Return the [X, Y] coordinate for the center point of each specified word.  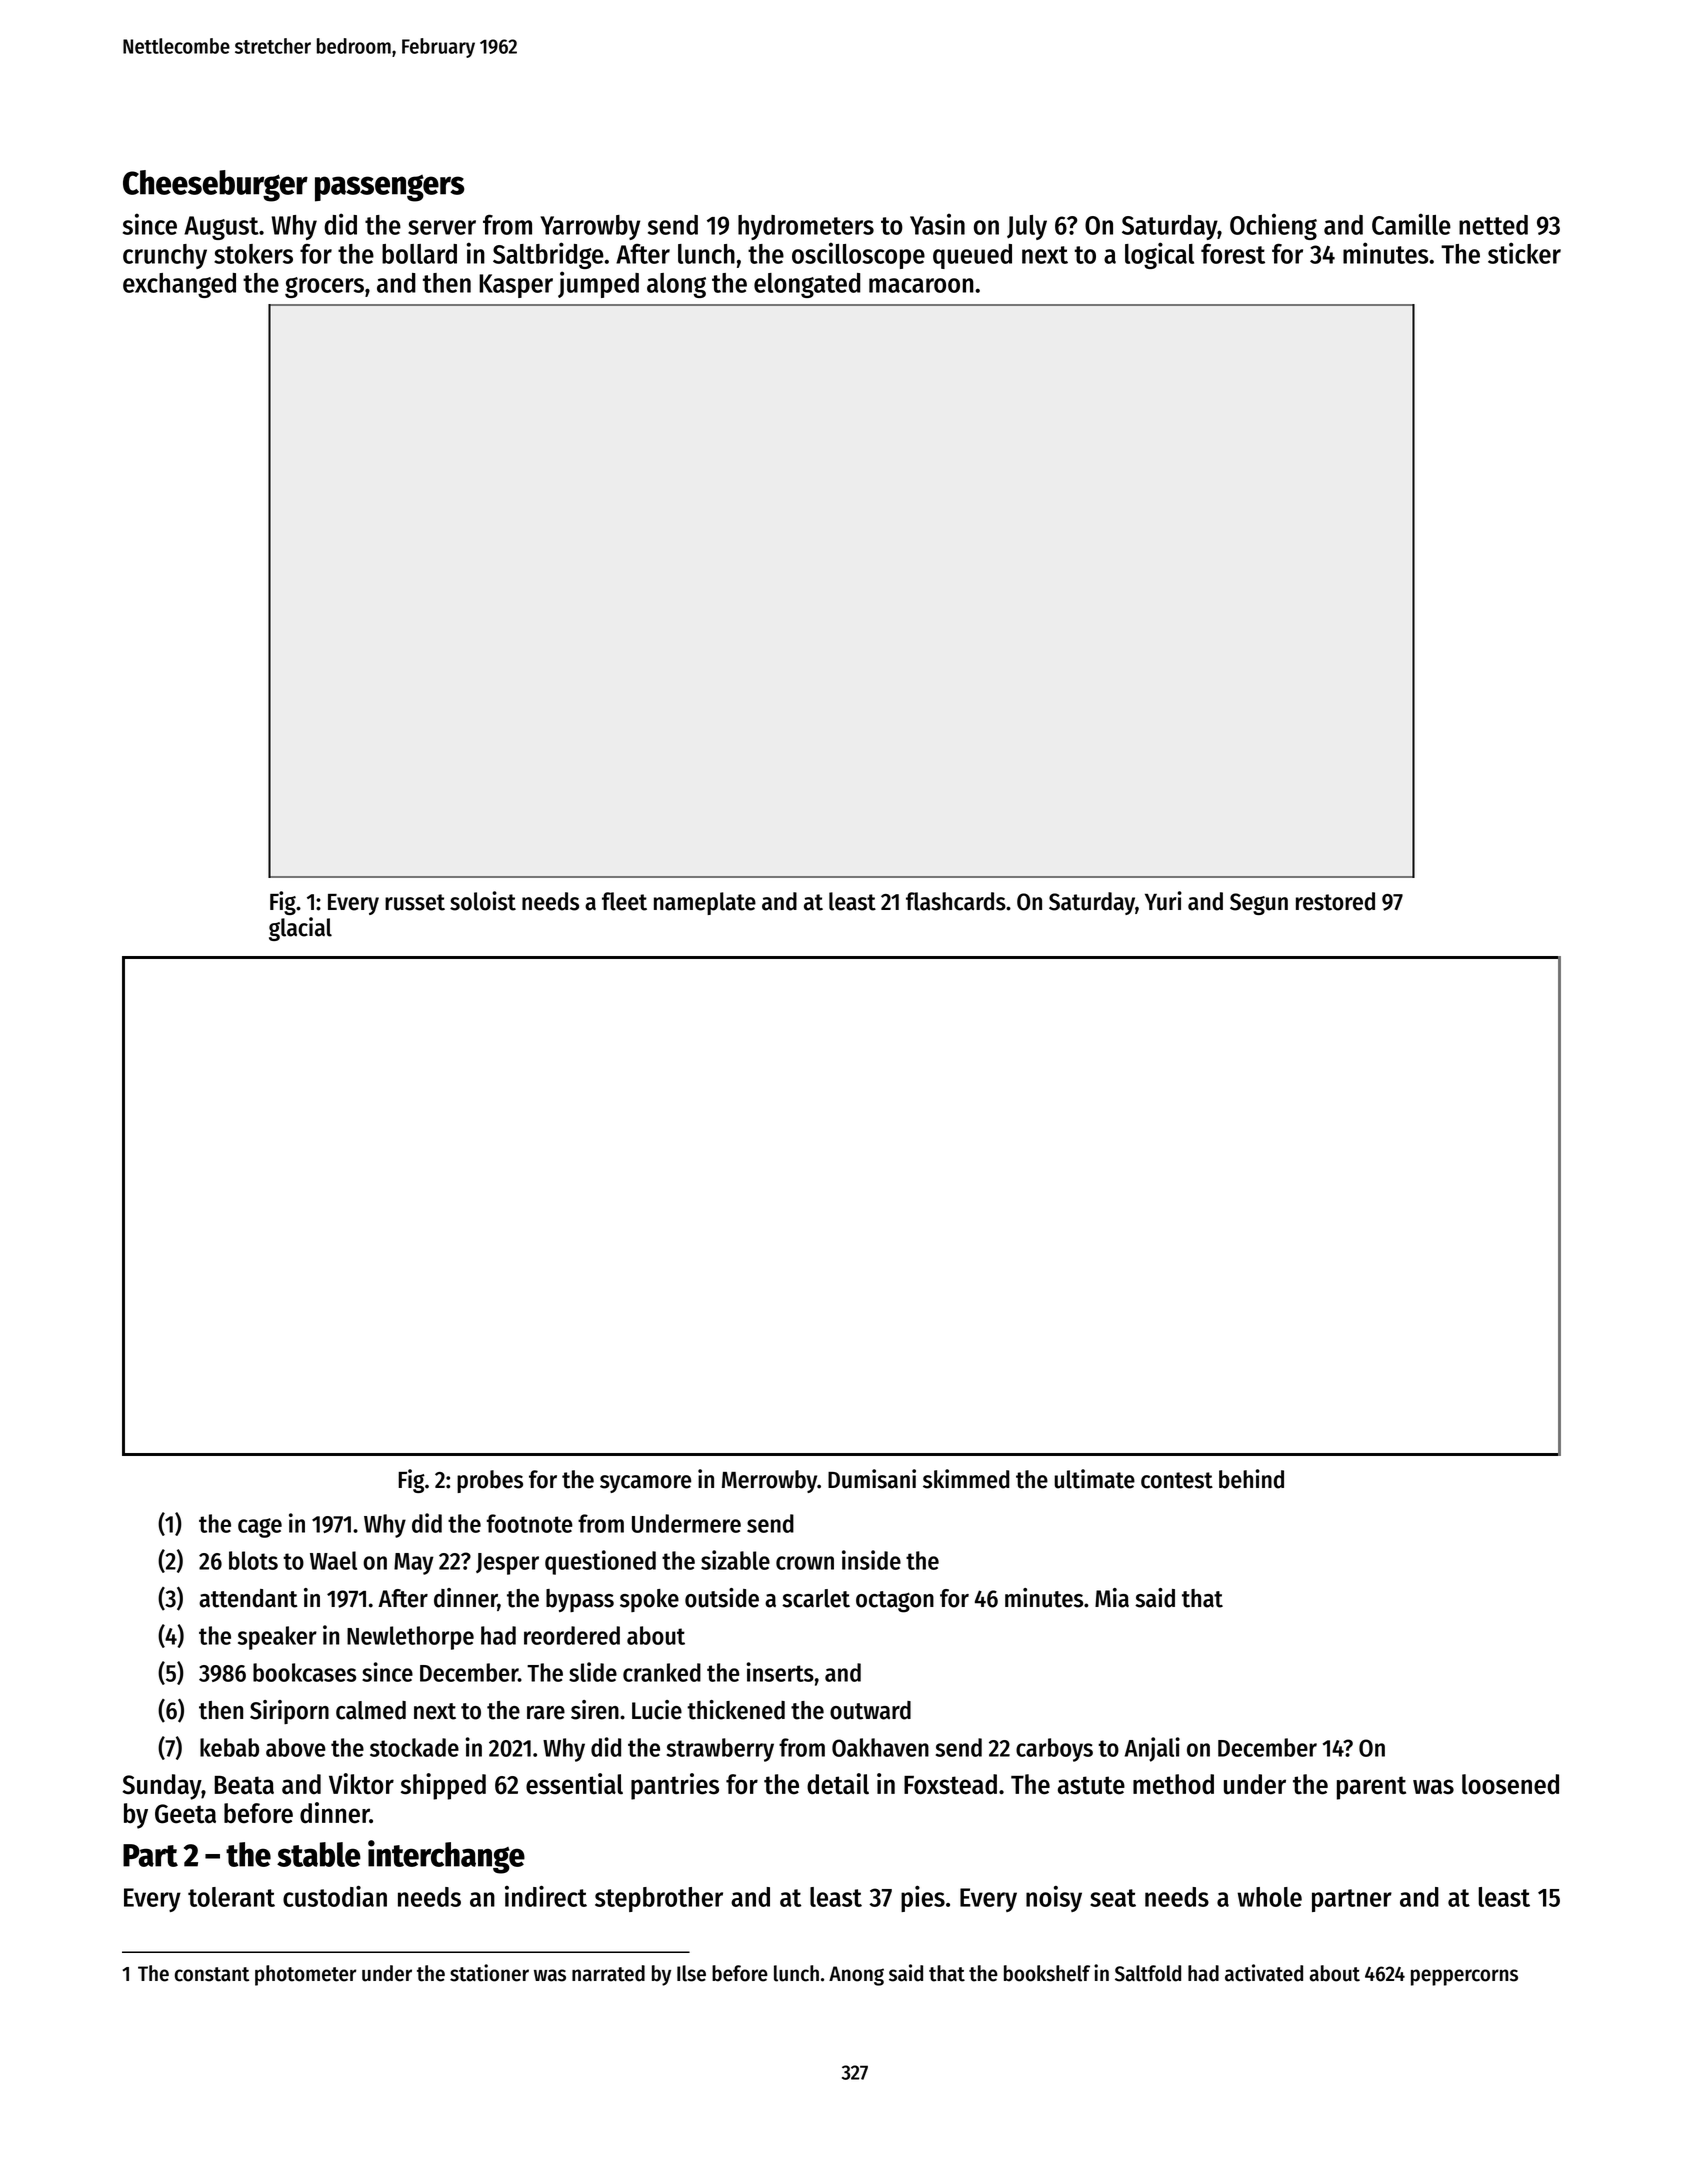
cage [260, 1528]
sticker [1524, 253]
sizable [735, 1560]
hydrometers [806, 227]
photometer [305, 1975]
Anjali [1152, 1749]
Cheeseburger [215, 186]
